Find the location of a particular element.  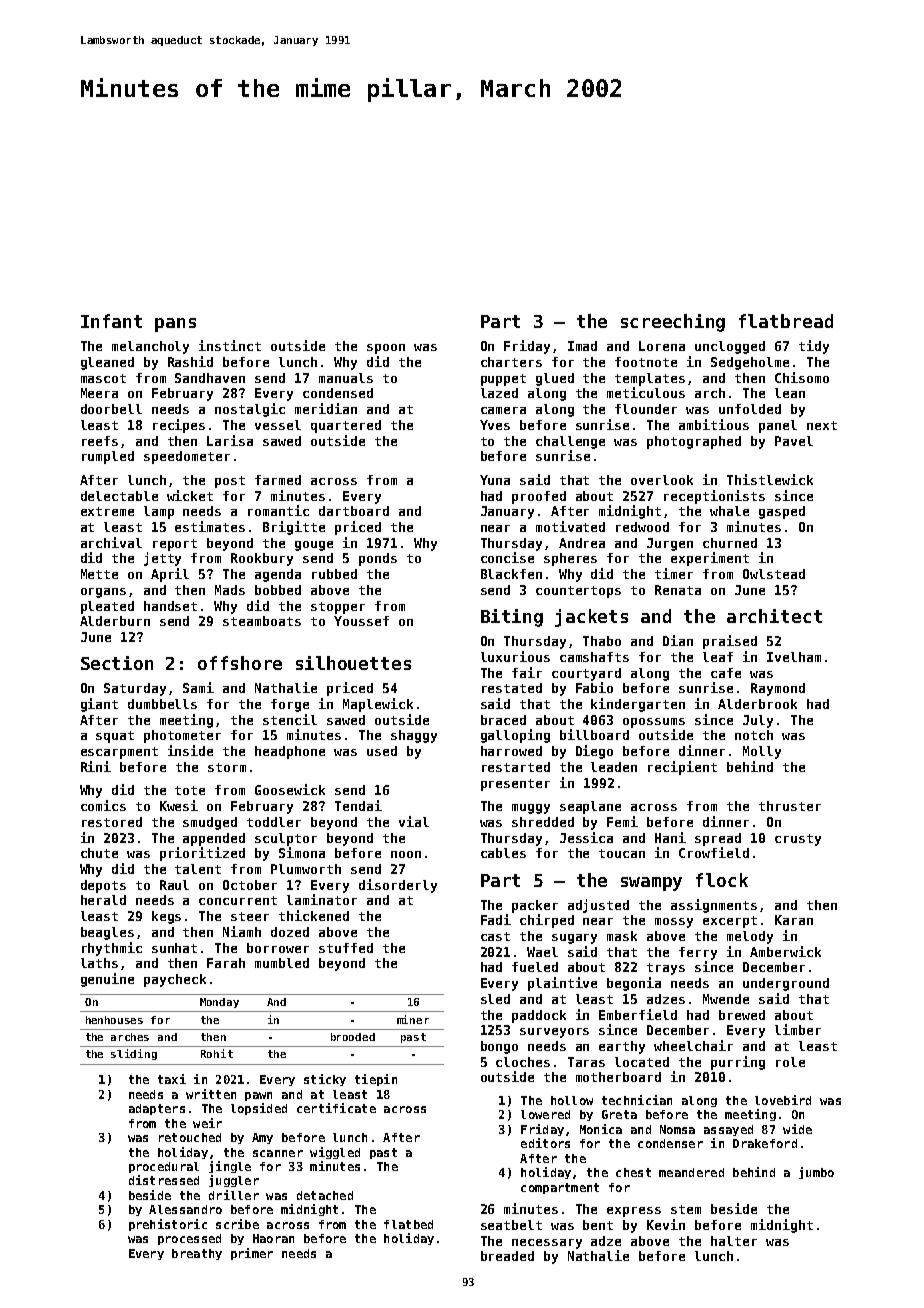

screeching is located at coordinates (673, 323).
